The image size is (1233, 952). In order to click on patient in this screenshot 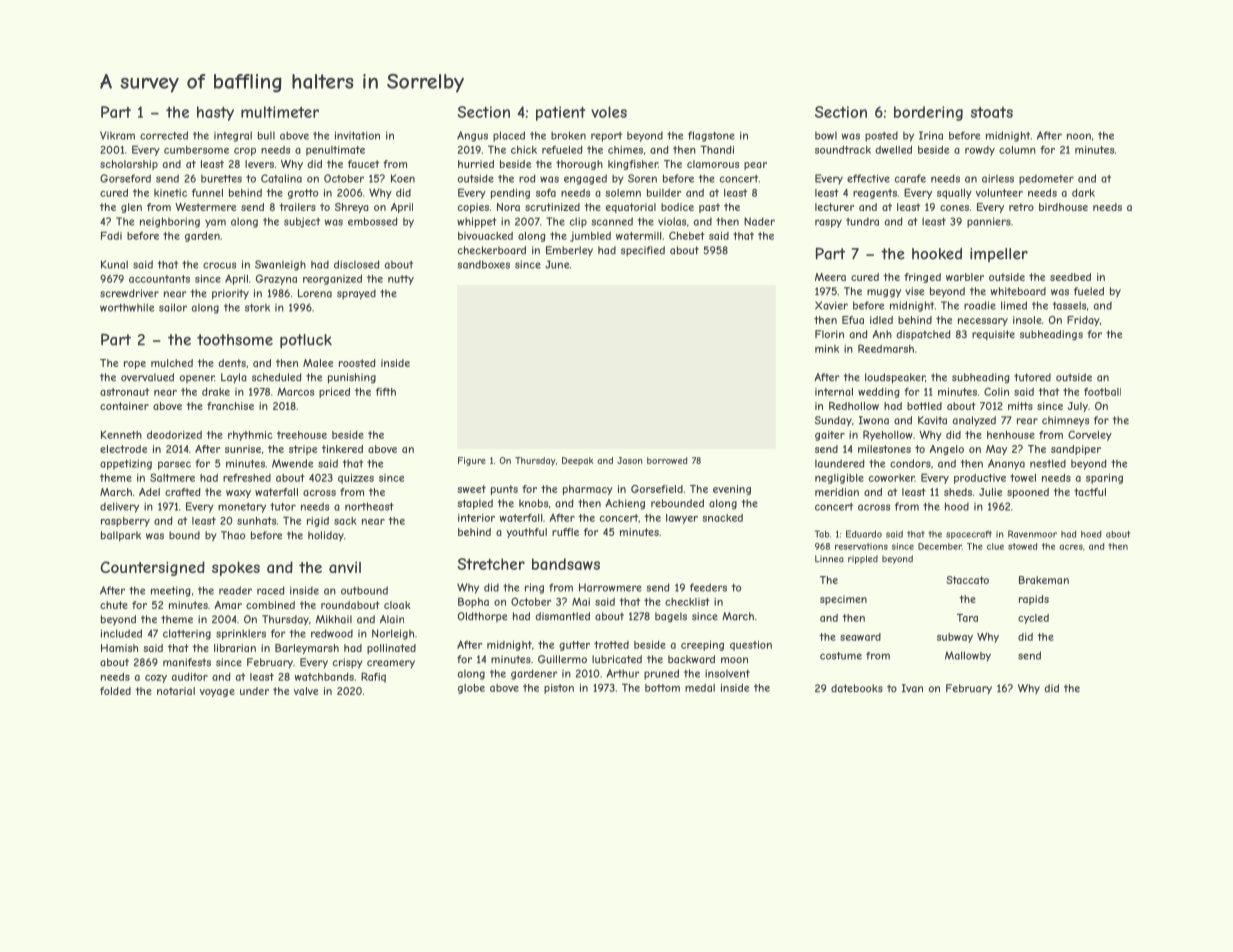, I will do `click(561, 113)`.
